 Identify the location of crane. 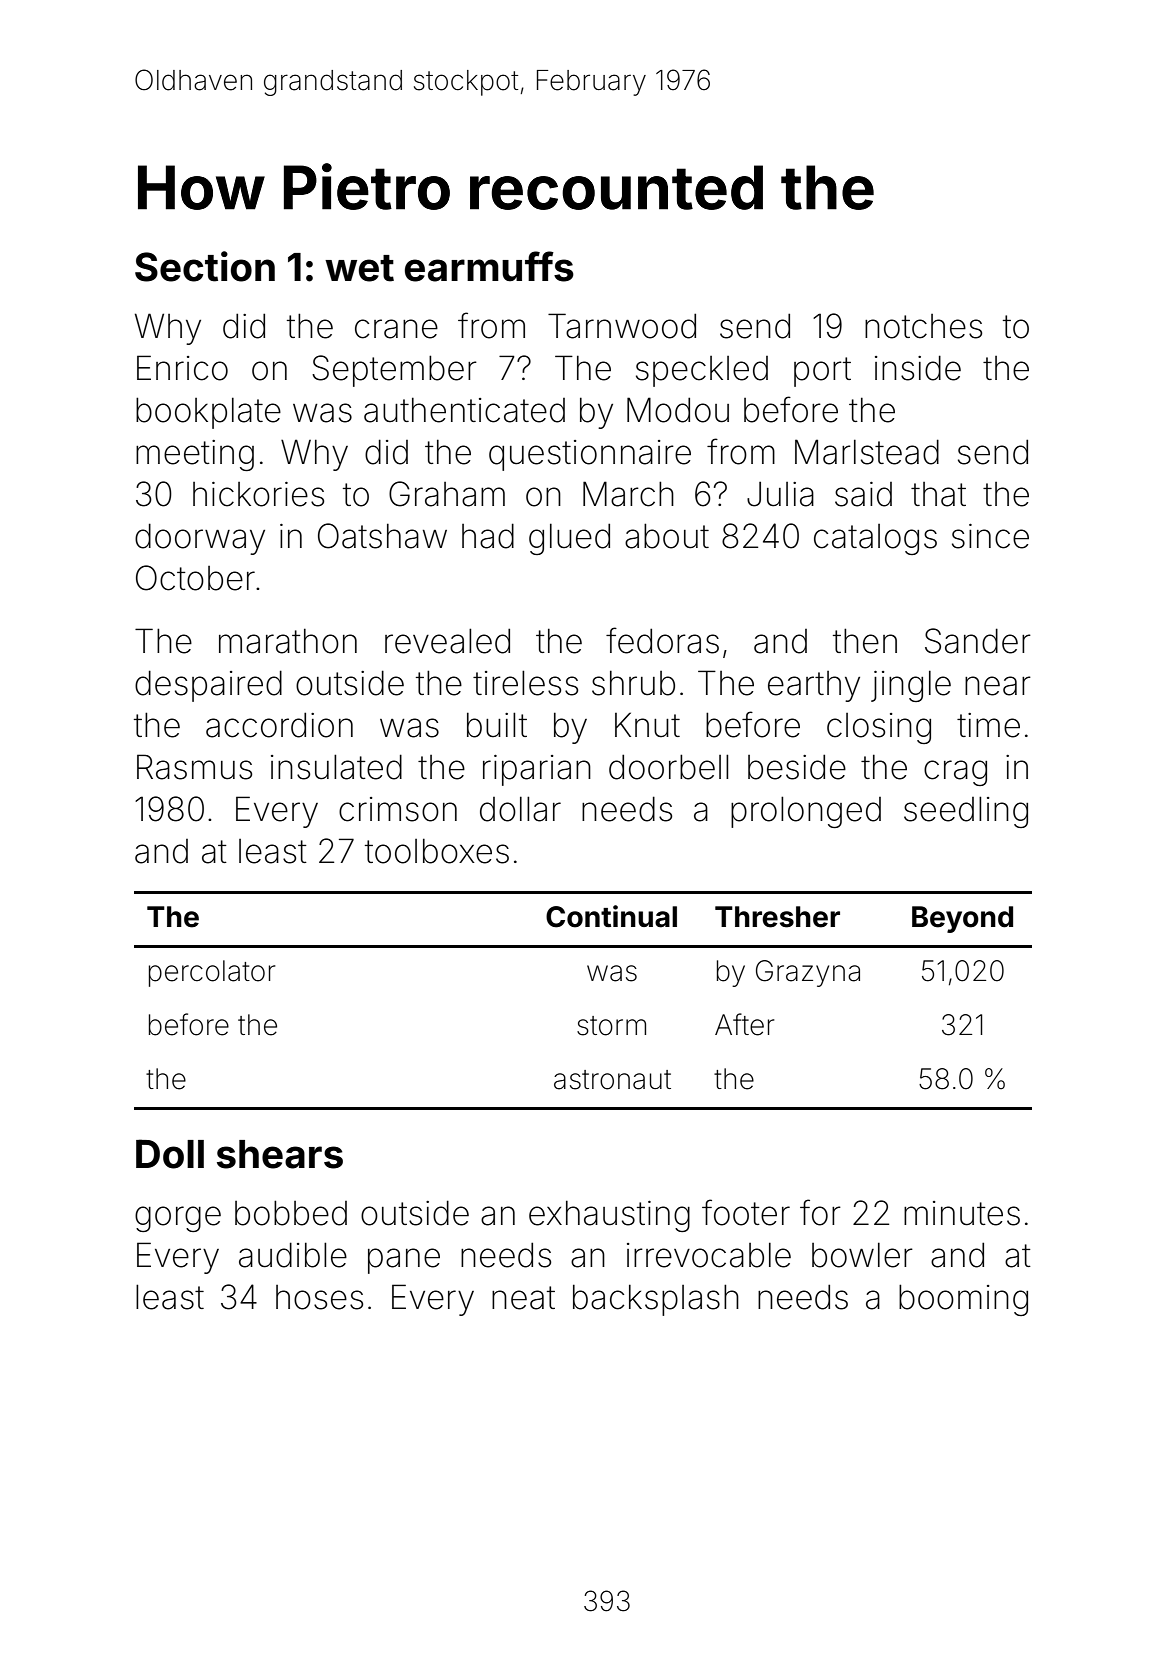
(396, 329).
